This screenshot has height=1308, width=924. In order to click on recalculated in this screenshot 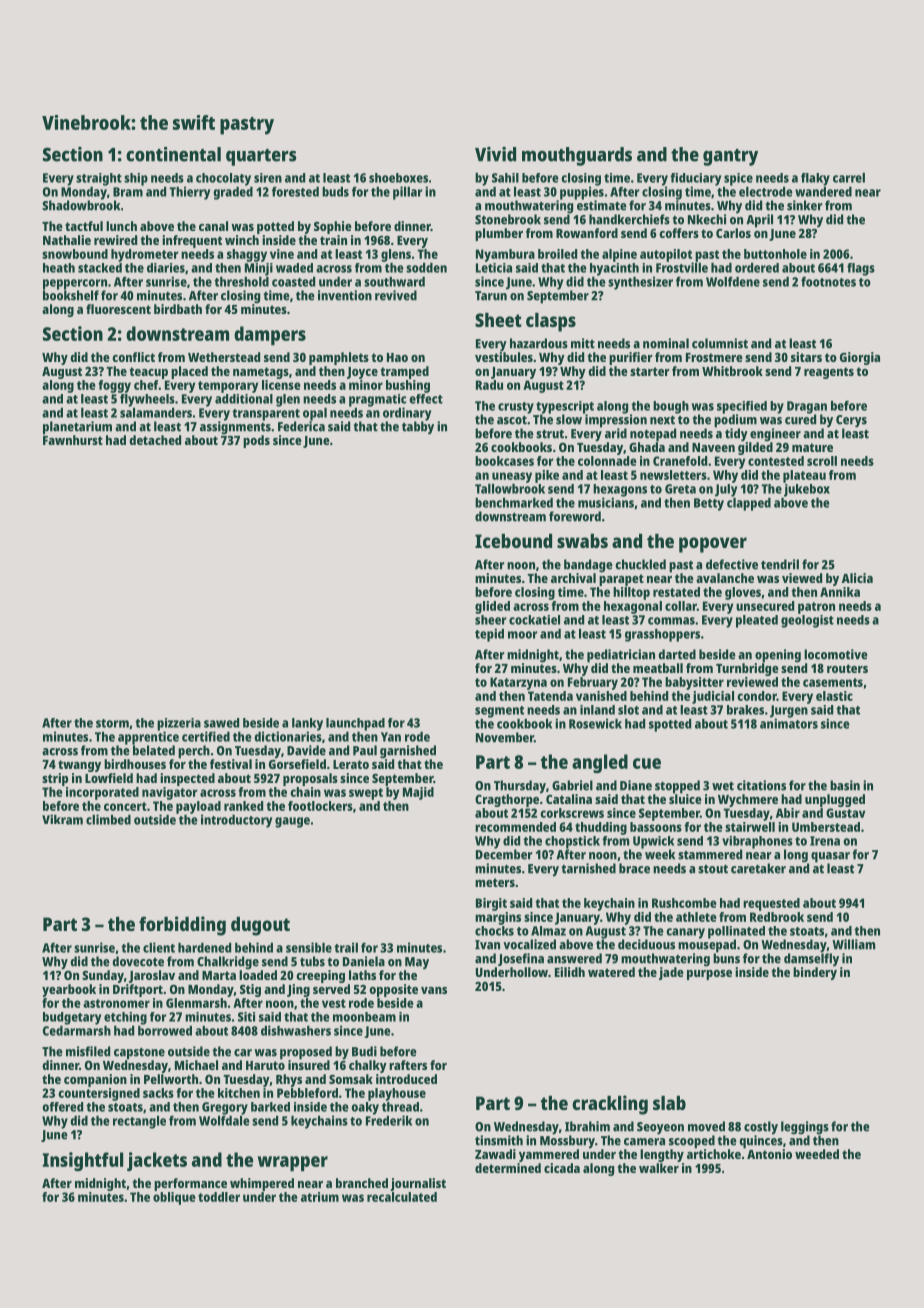, I will do `click(402, 1197)`.
